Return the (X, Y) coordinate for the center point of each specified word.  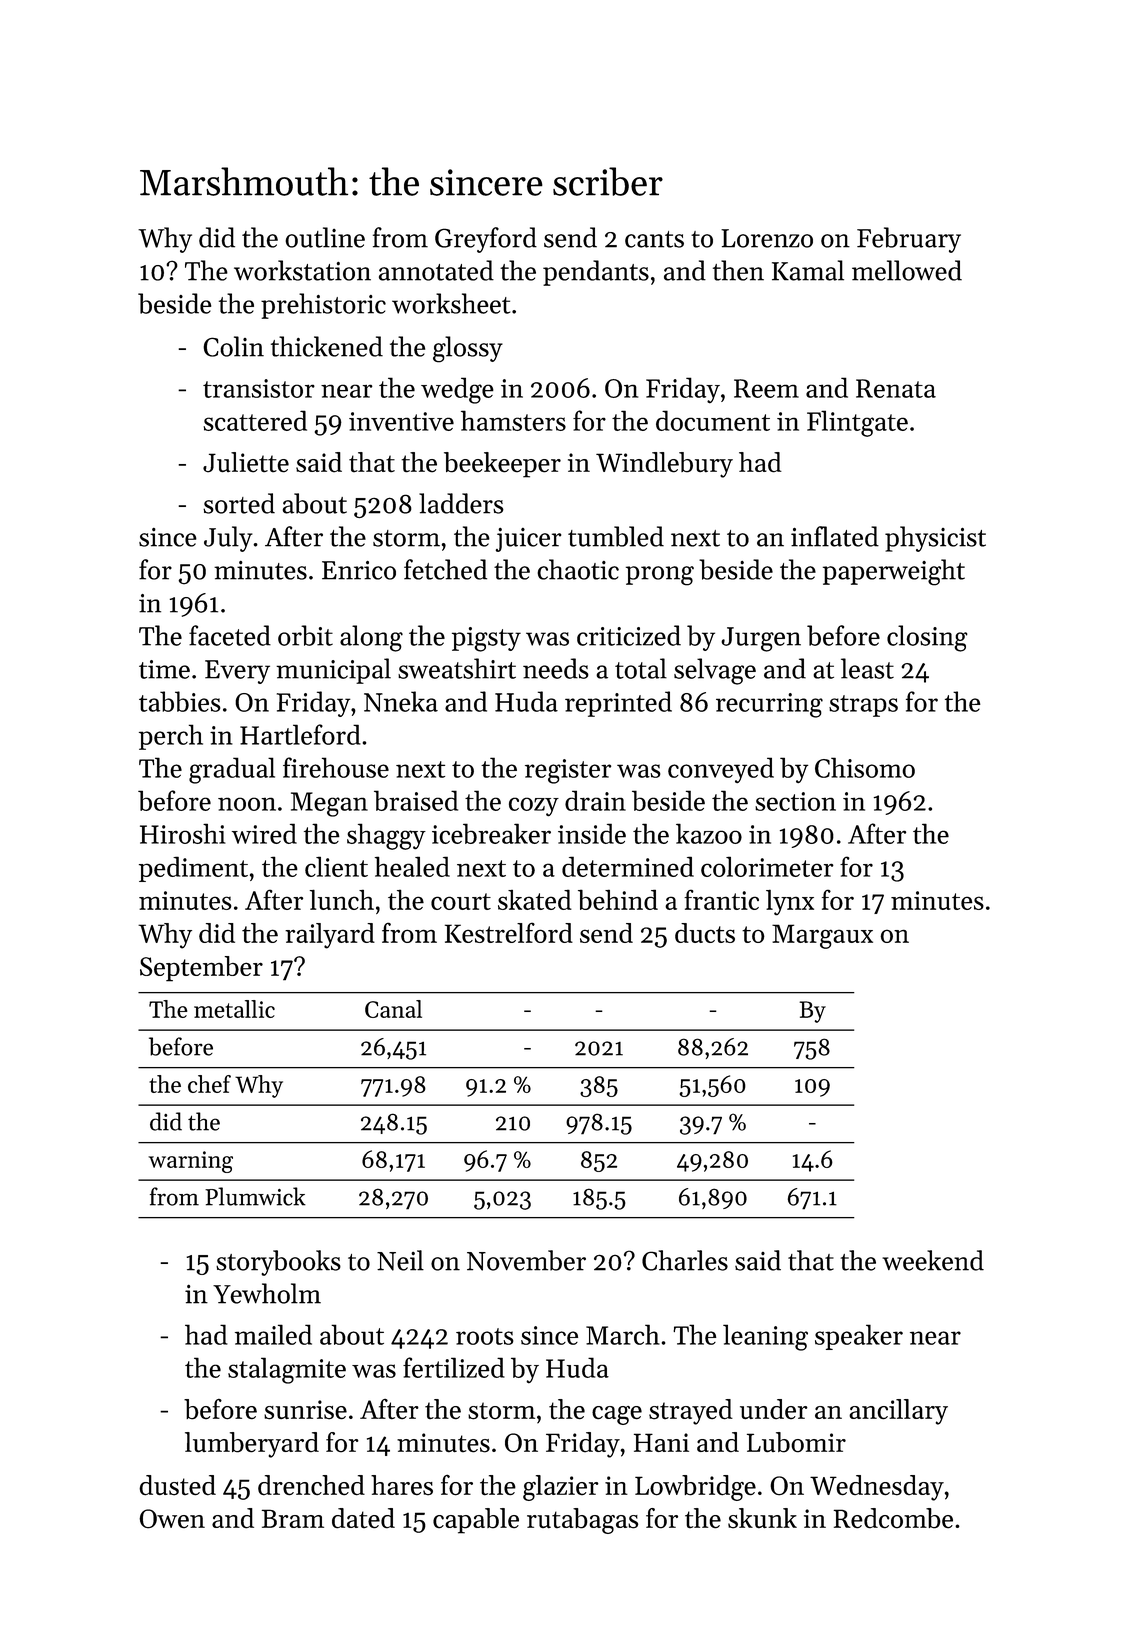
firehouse (336, 767)
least (867, 668)
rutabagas (582, 1521)
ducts (705, 933)
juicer (528, 540)
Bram (293, 1518)
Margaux (822, 936)
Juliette (246, 462)
